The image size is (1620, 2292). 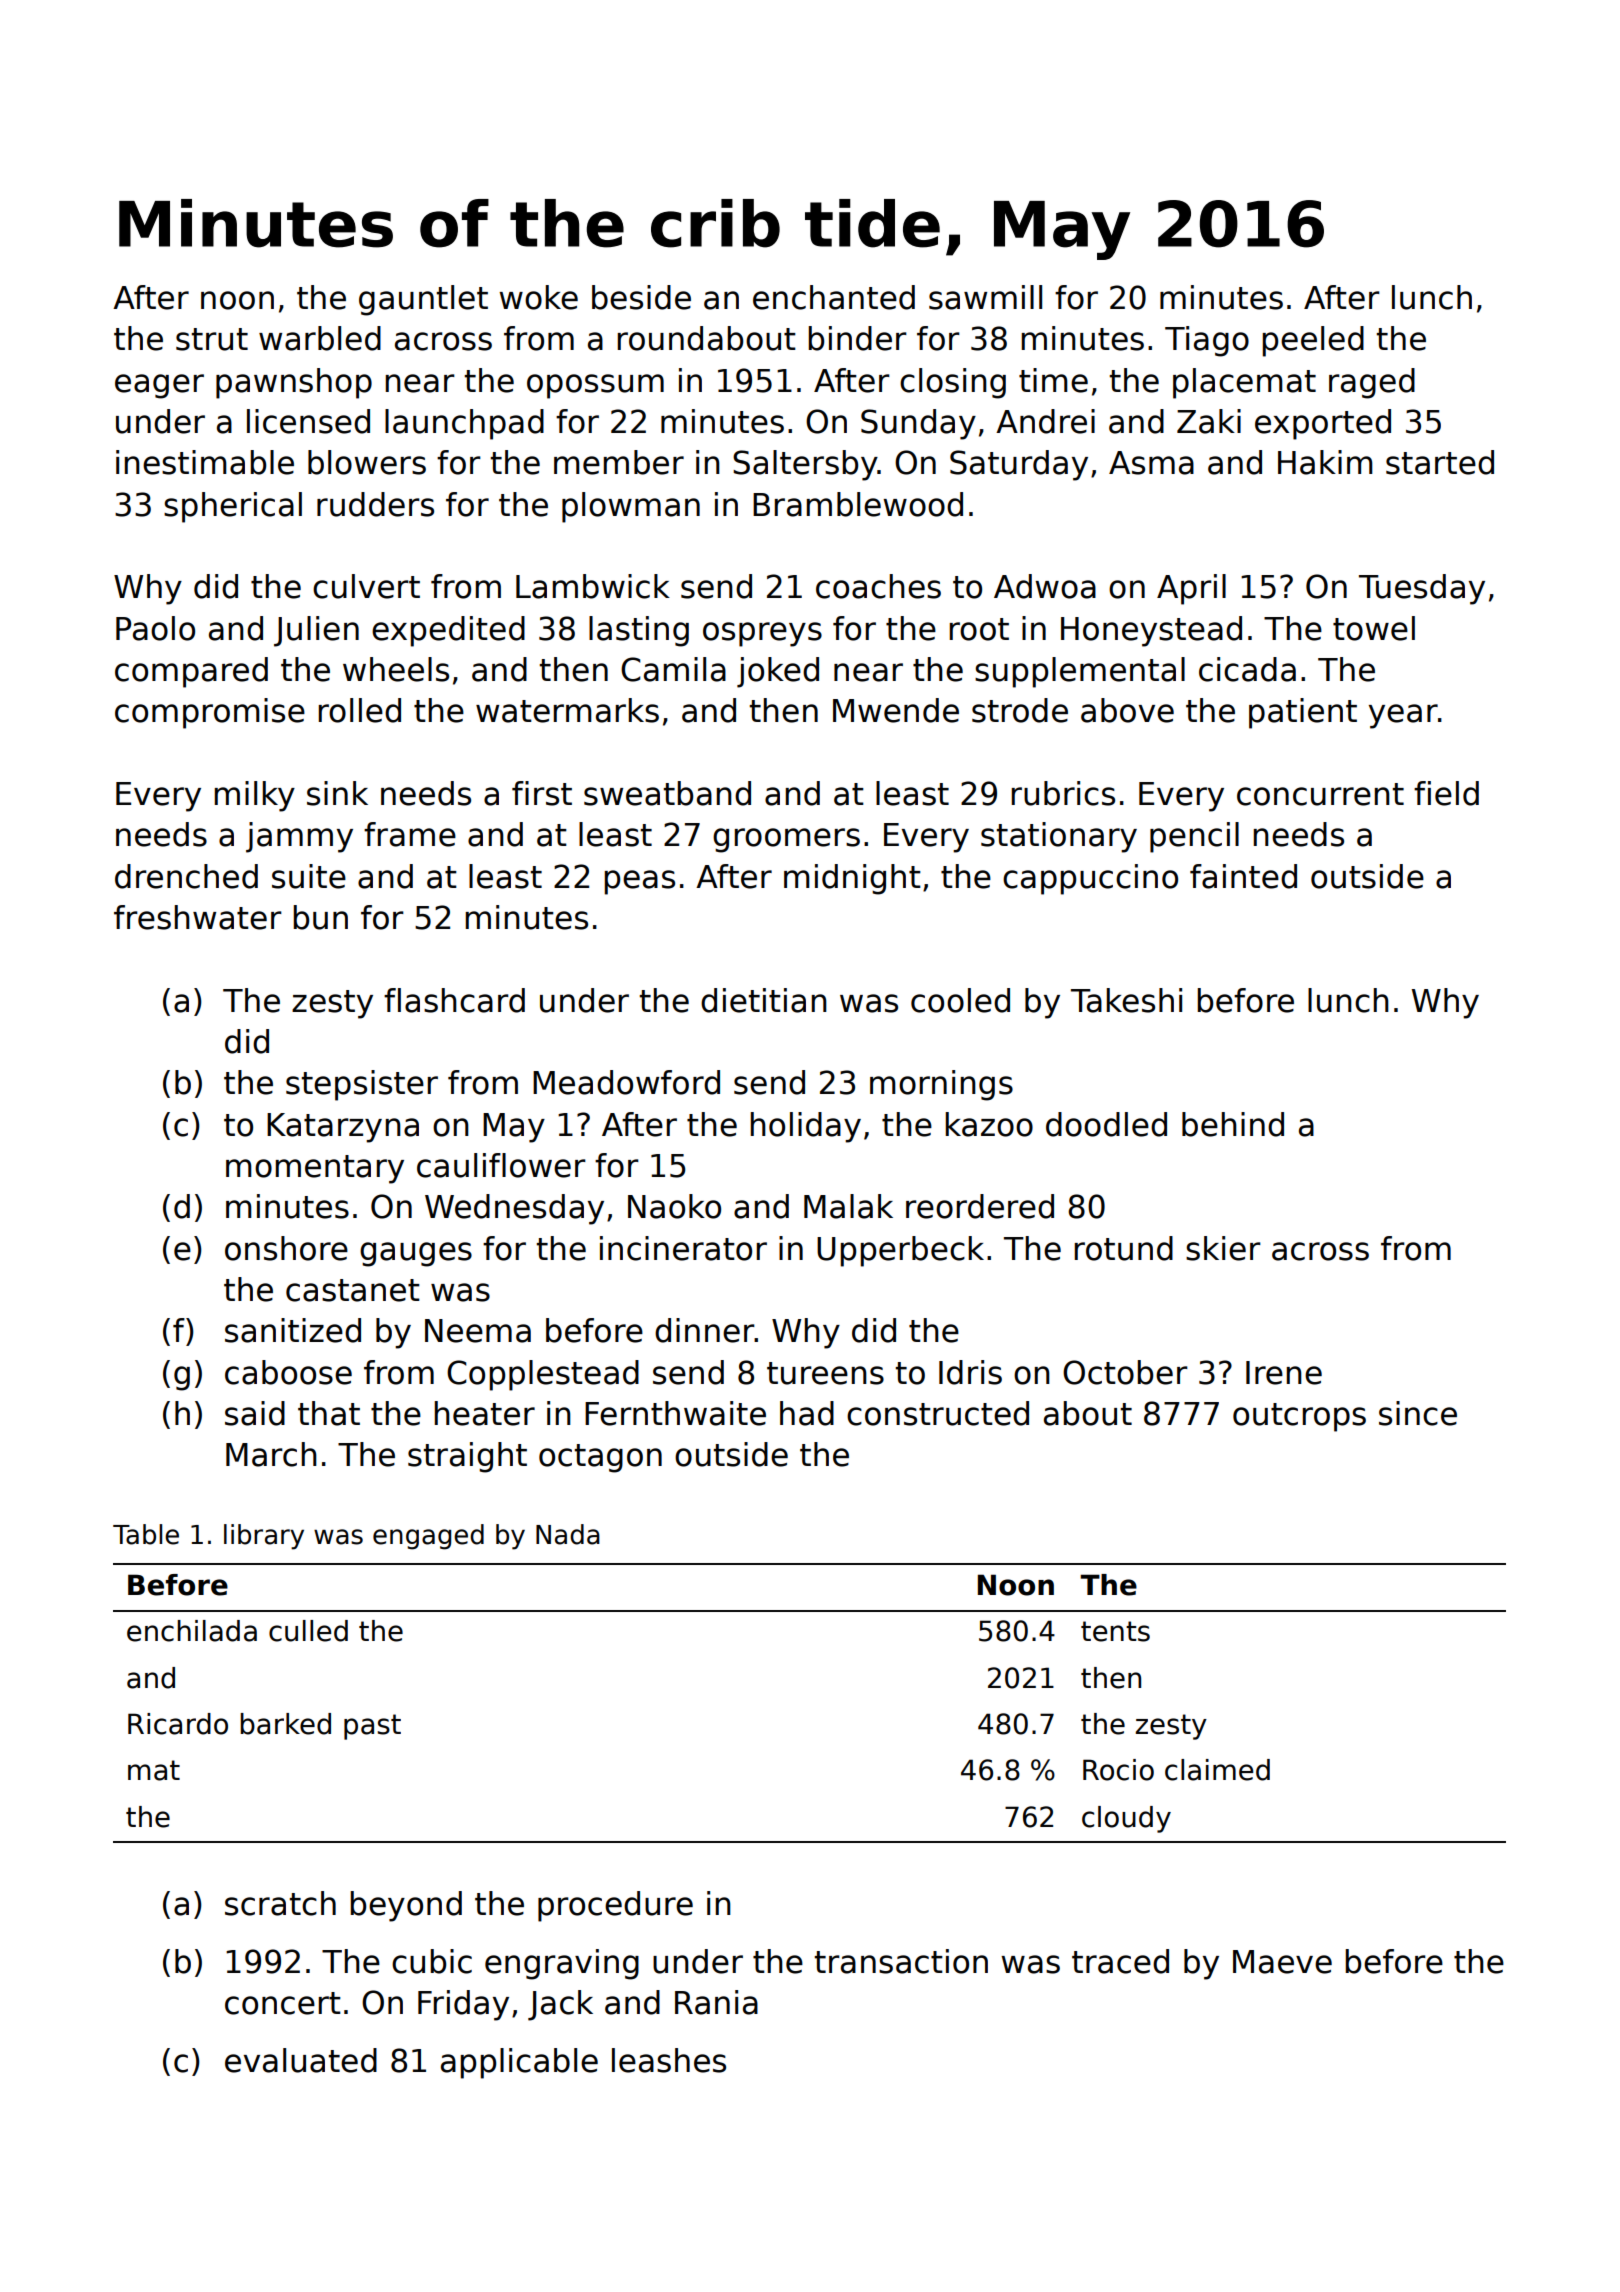 What do you see at coordinates (519, 2063) in the image?
I see `applicable` at bounding box center [519, 2063].
